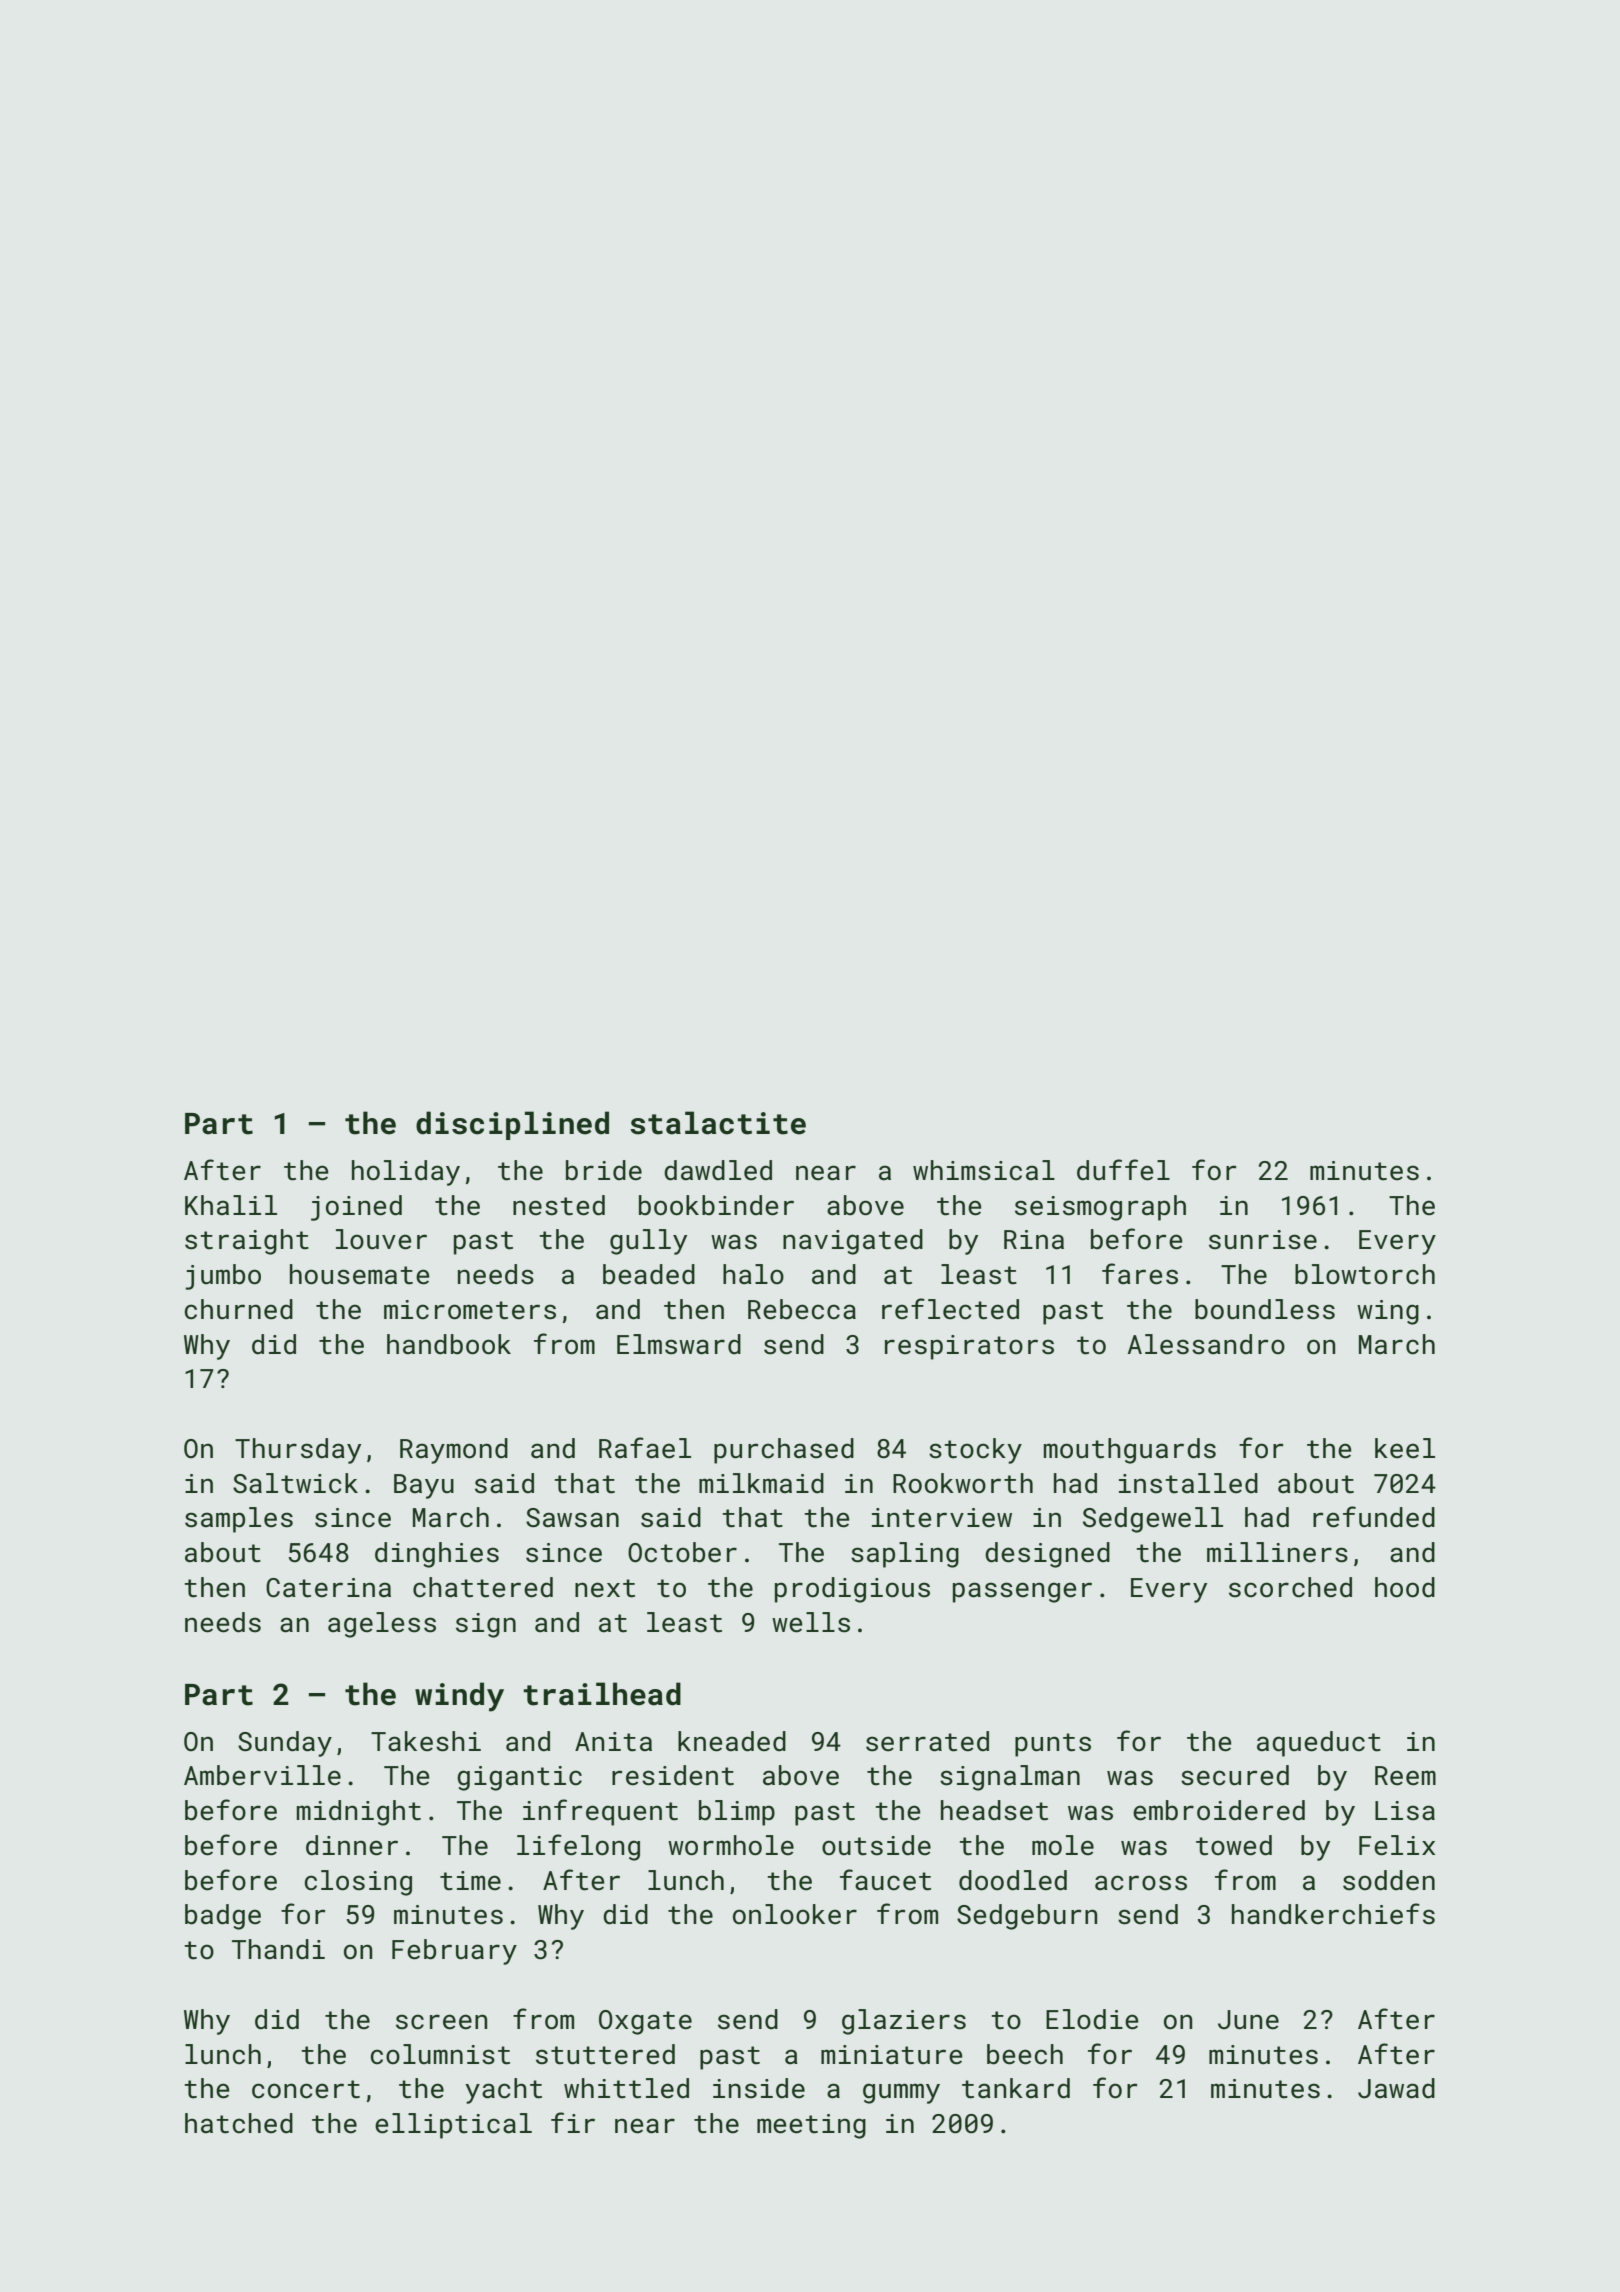 Image resolution: width=1620 pixels, height=2292 pixels. I want to click on reflected, so click(950, 1309).
